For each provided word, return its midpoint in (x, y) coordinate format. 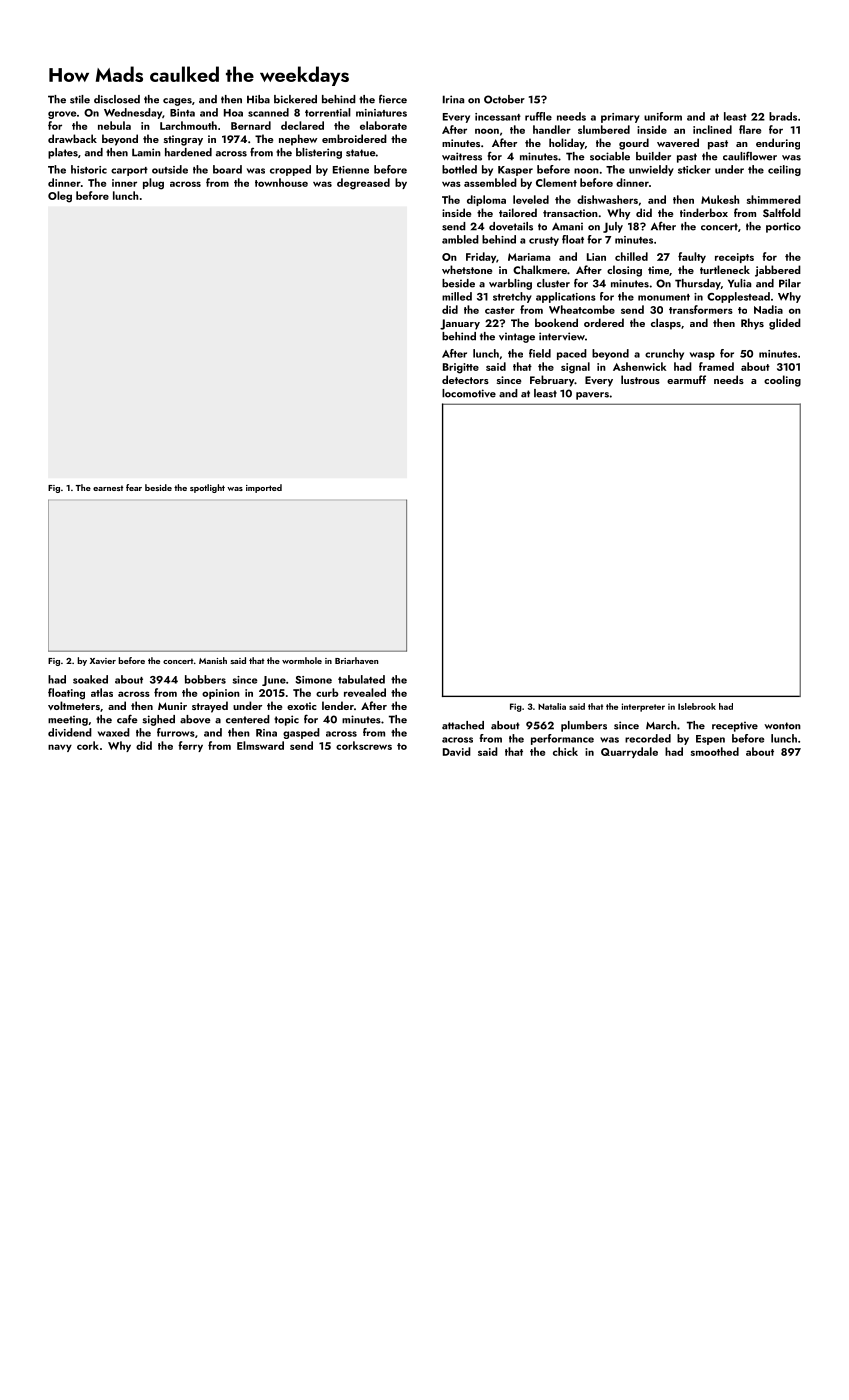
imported (264, 488)
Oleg (60, 197)
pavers (592, 396)
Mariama (529, 257)
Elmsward (260, 745)
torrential (328, 112)
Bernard (251, 125)
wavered (678, 142)
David (457, 751)
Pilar (790, 283)
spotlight (207, 488)
